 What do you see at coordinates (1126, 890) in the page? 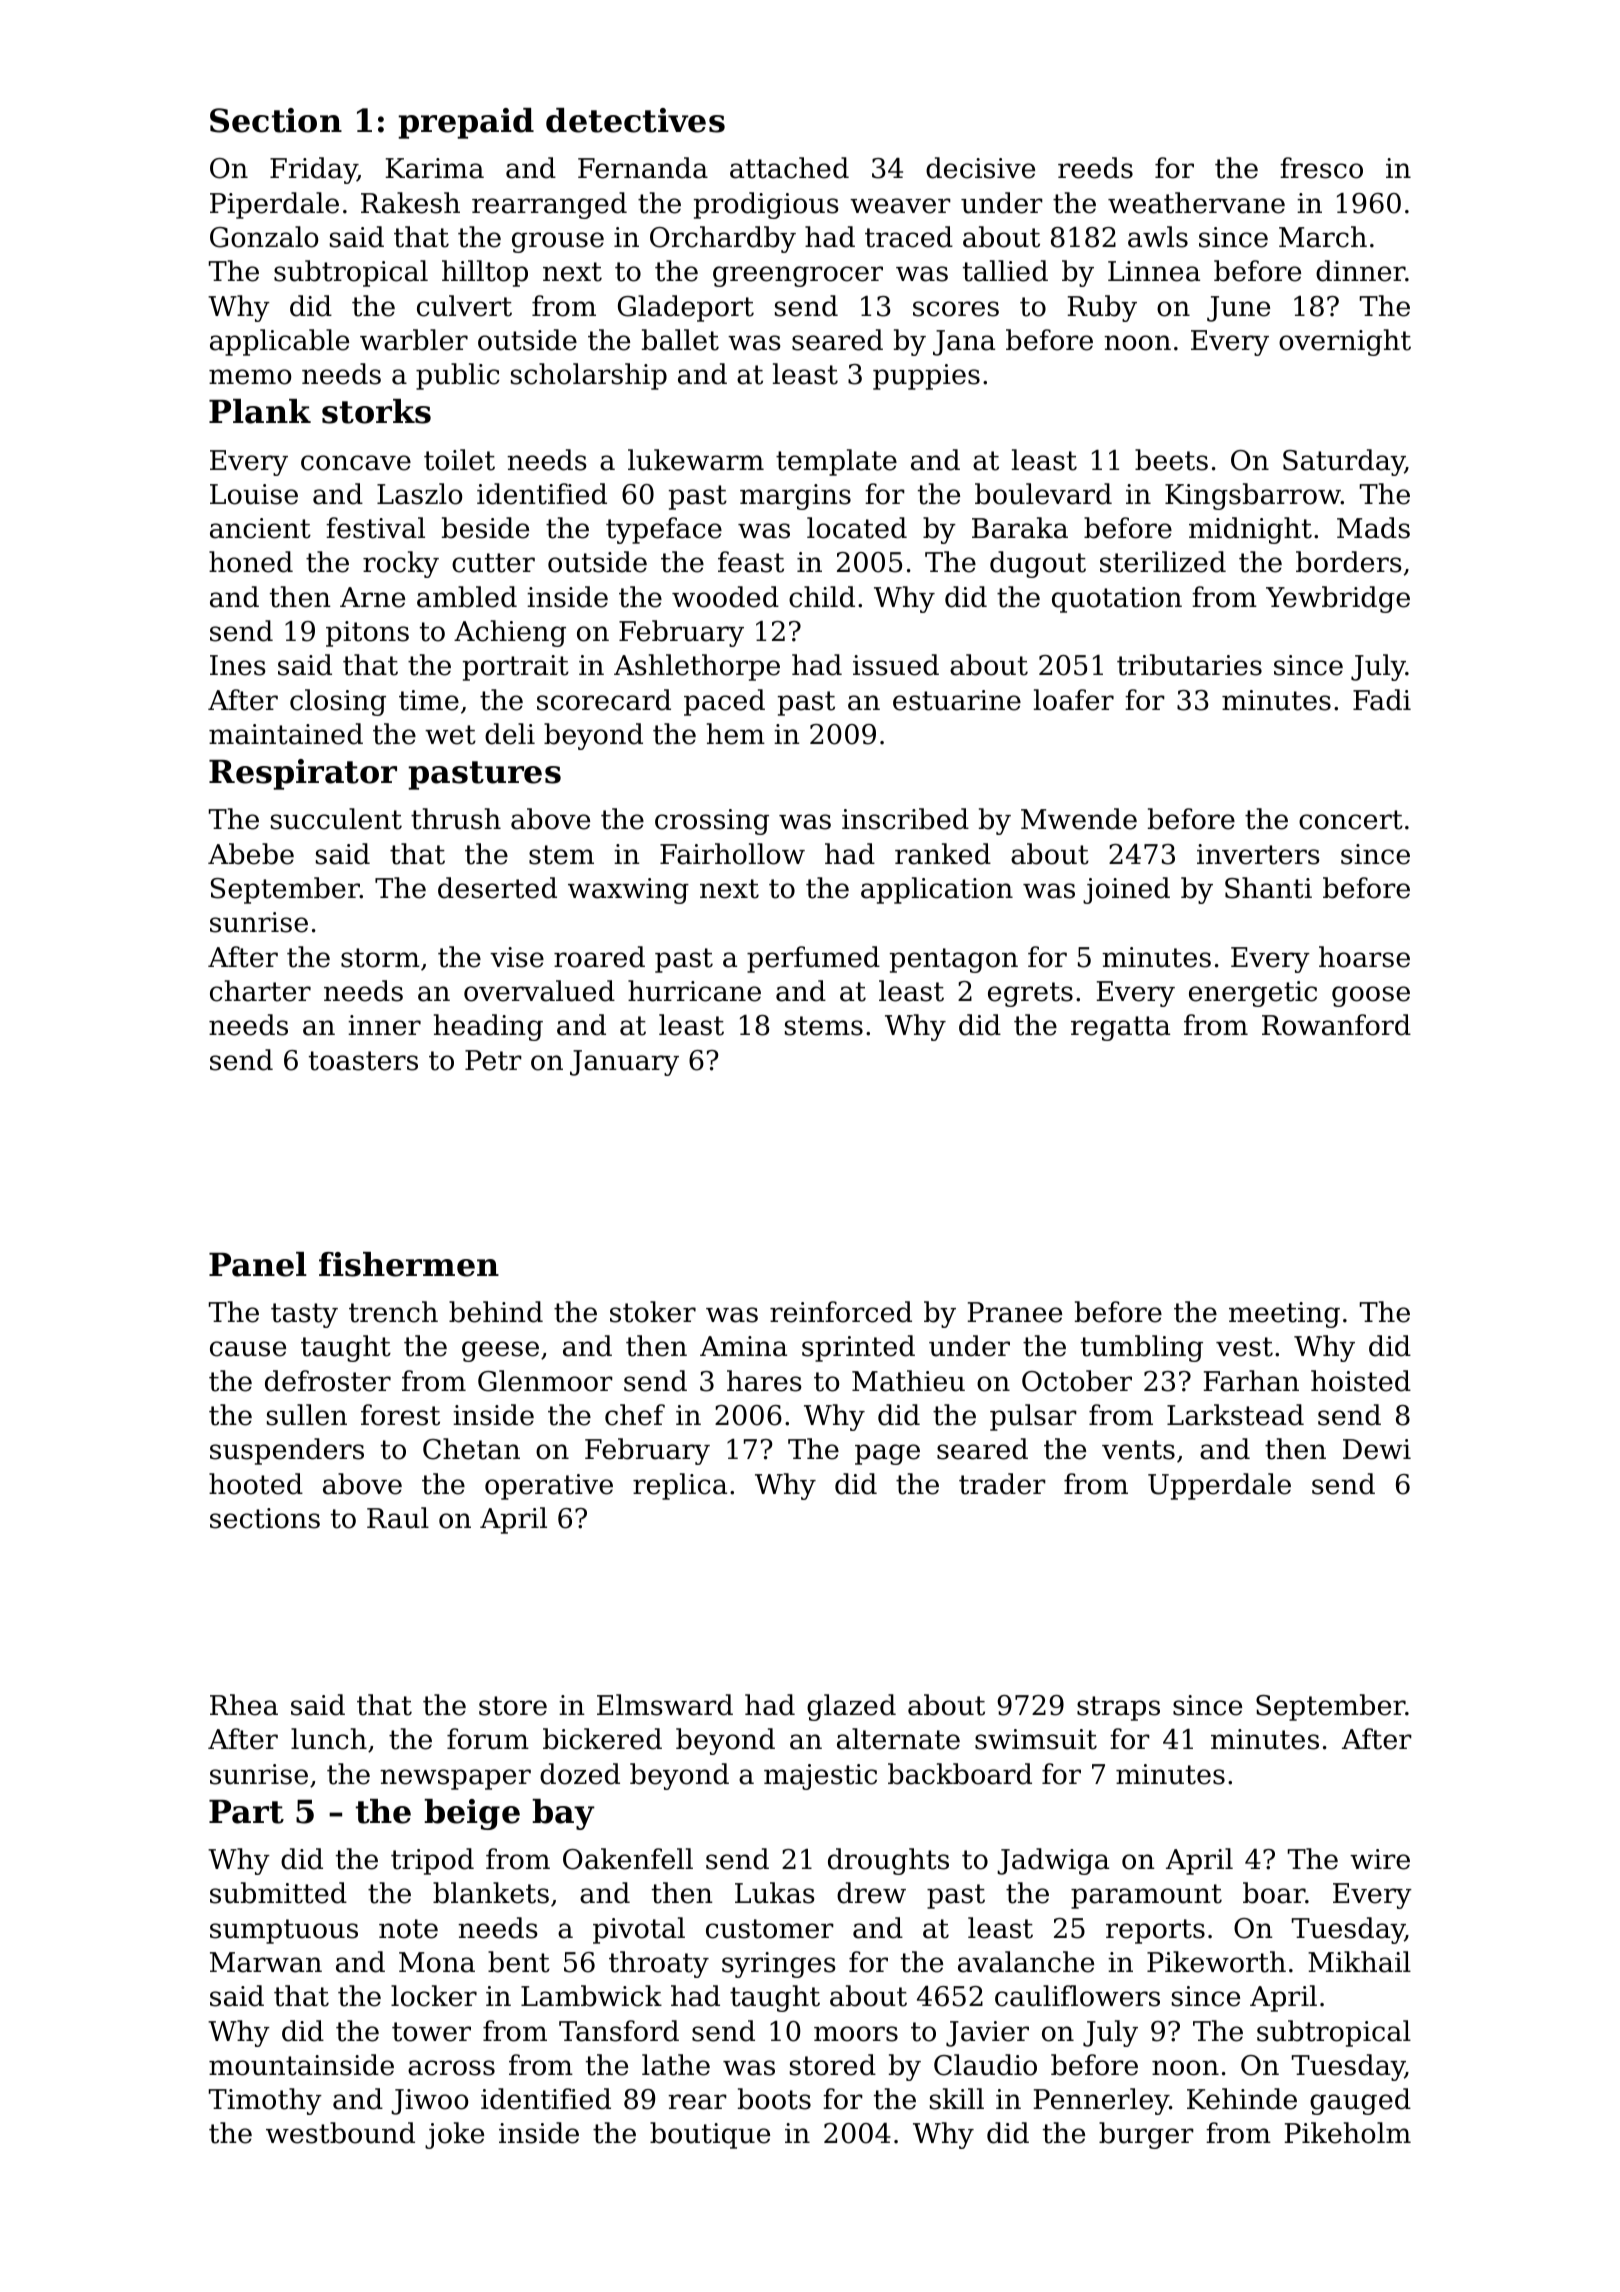
I see `joined` at bounding box center [1126, 890].
